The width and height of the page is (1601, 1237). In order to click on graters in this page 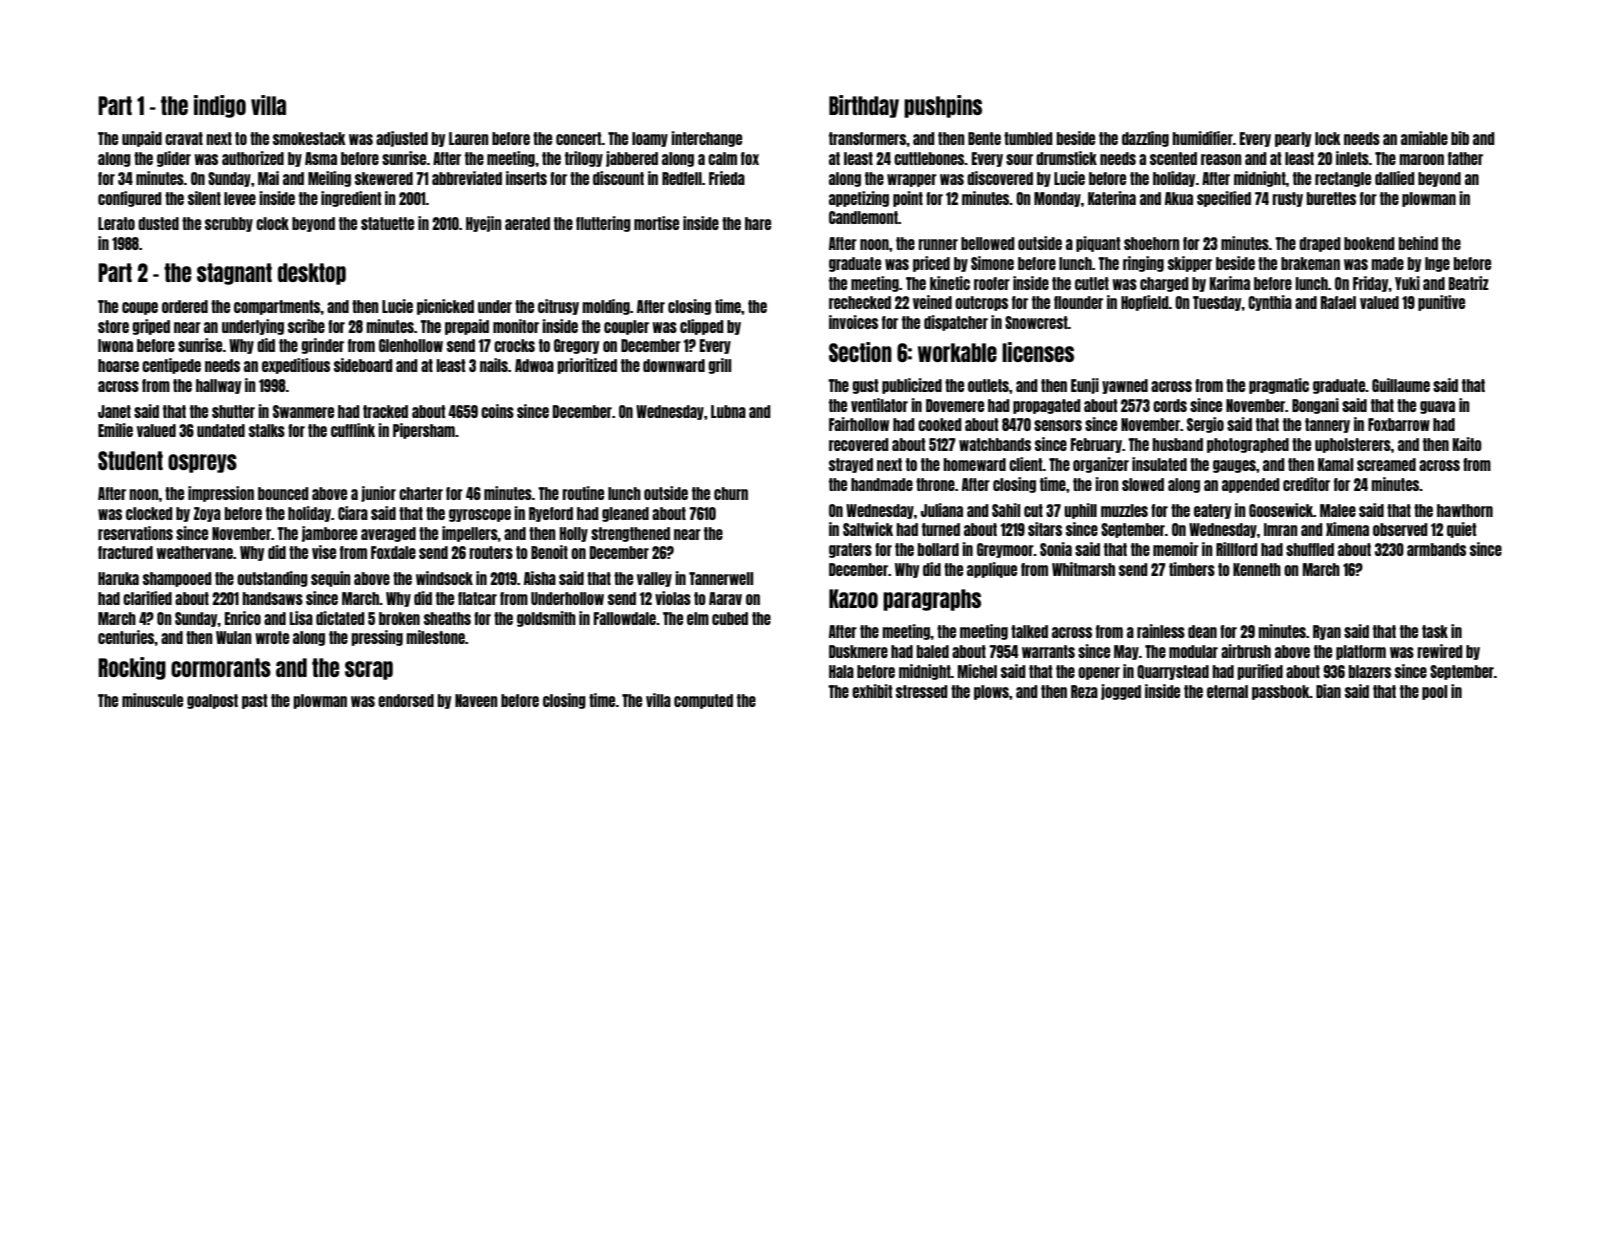, I will do `click(850, 550)`.
